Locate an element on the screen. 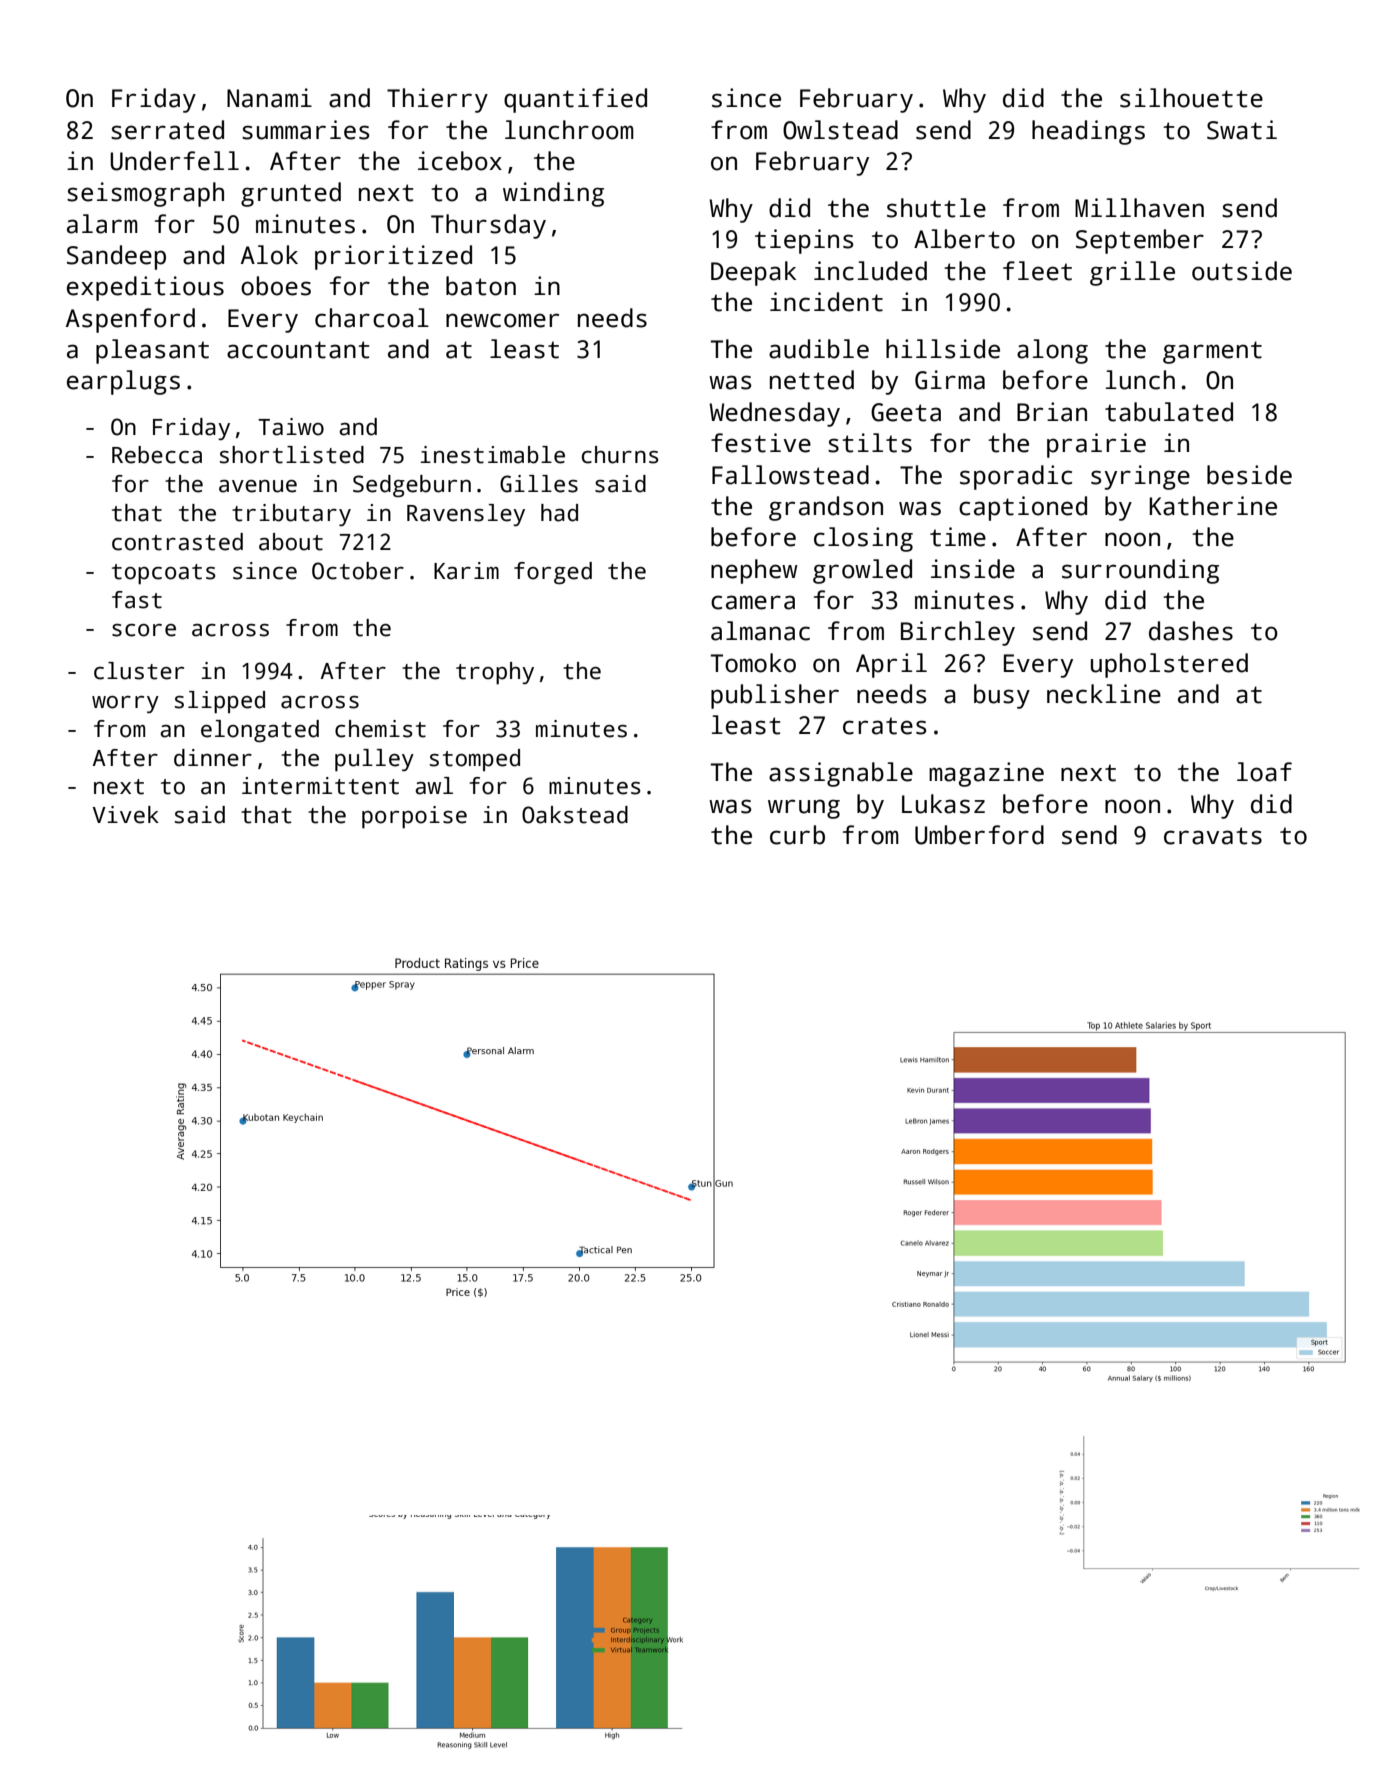  surrounding is located at coordinates (1140, 571).
